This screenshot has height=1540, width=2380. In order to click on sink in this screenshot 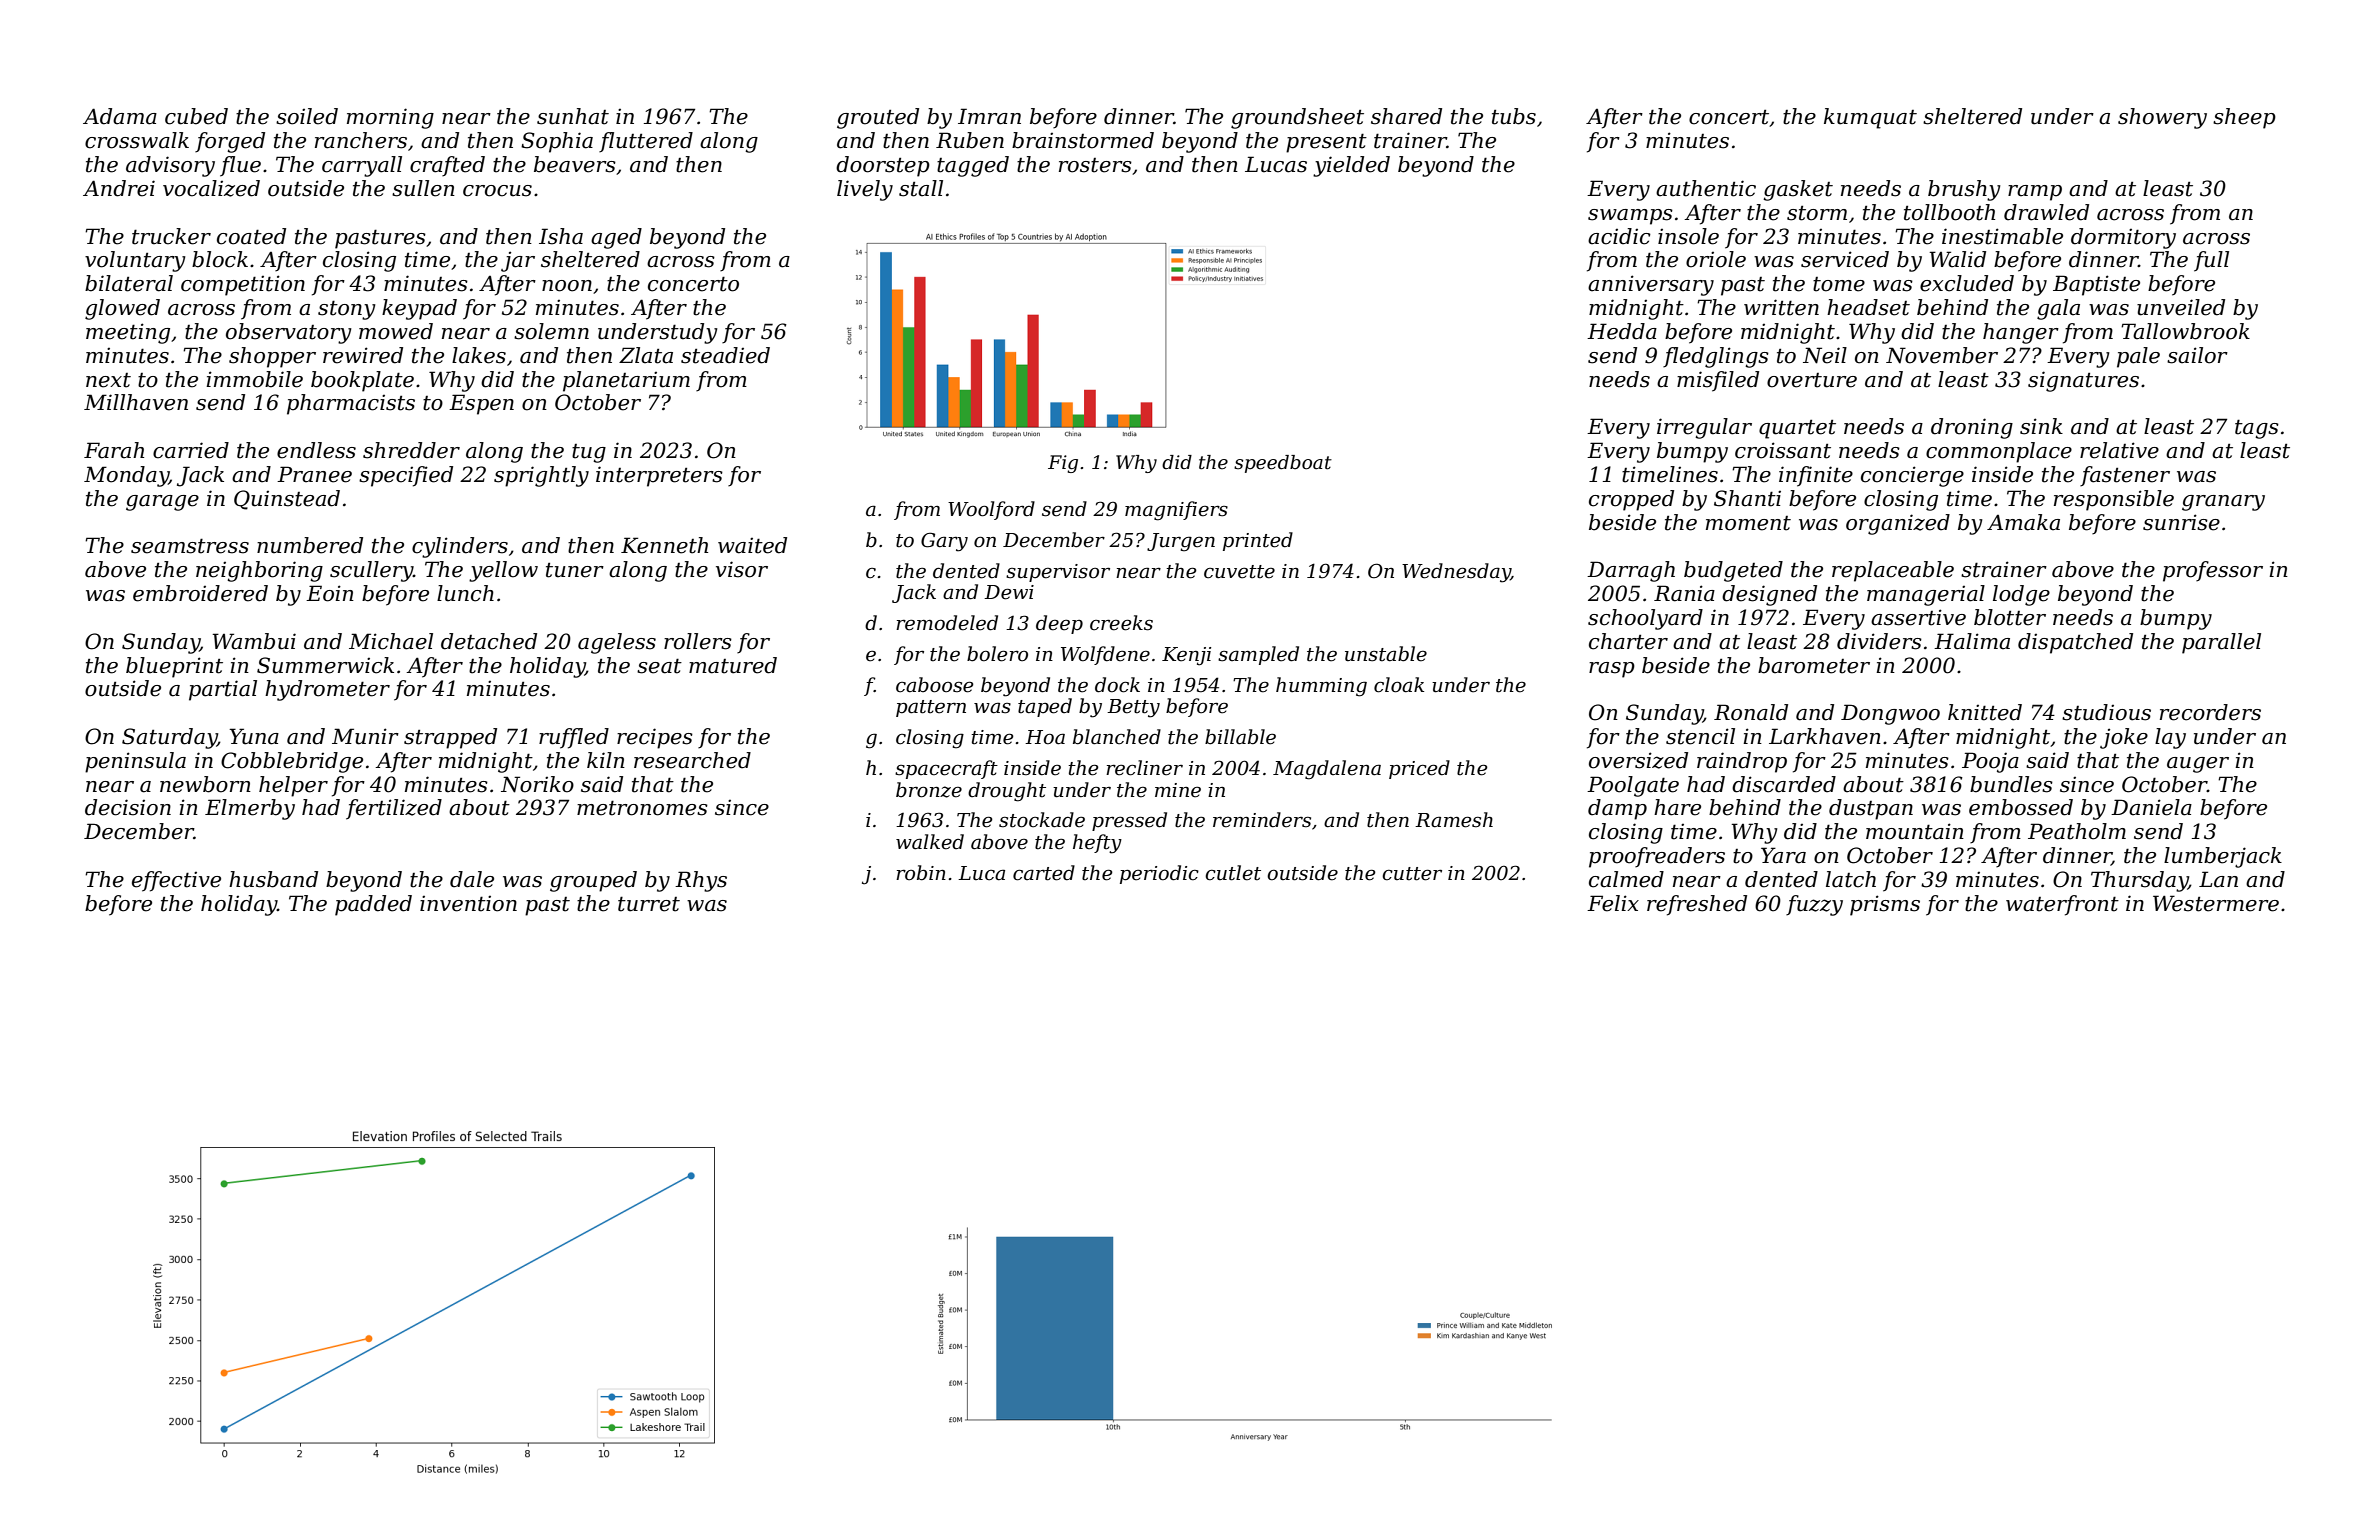, I will do `click(2041, 426)`.
